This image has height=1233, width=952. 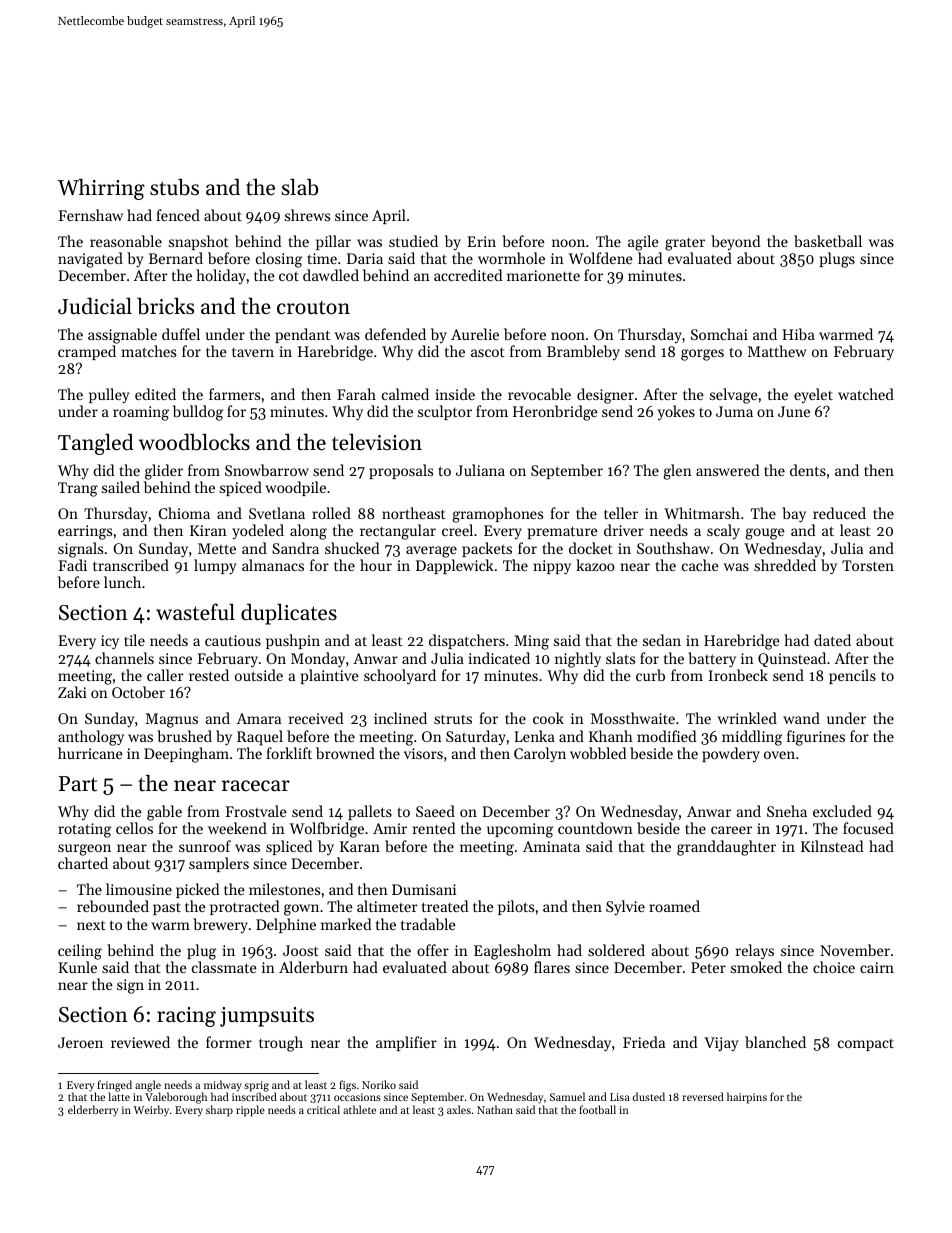 What do you see at coordinates (578, 660) in the image?
I see `nightly` at bounding box center [578, 660].
